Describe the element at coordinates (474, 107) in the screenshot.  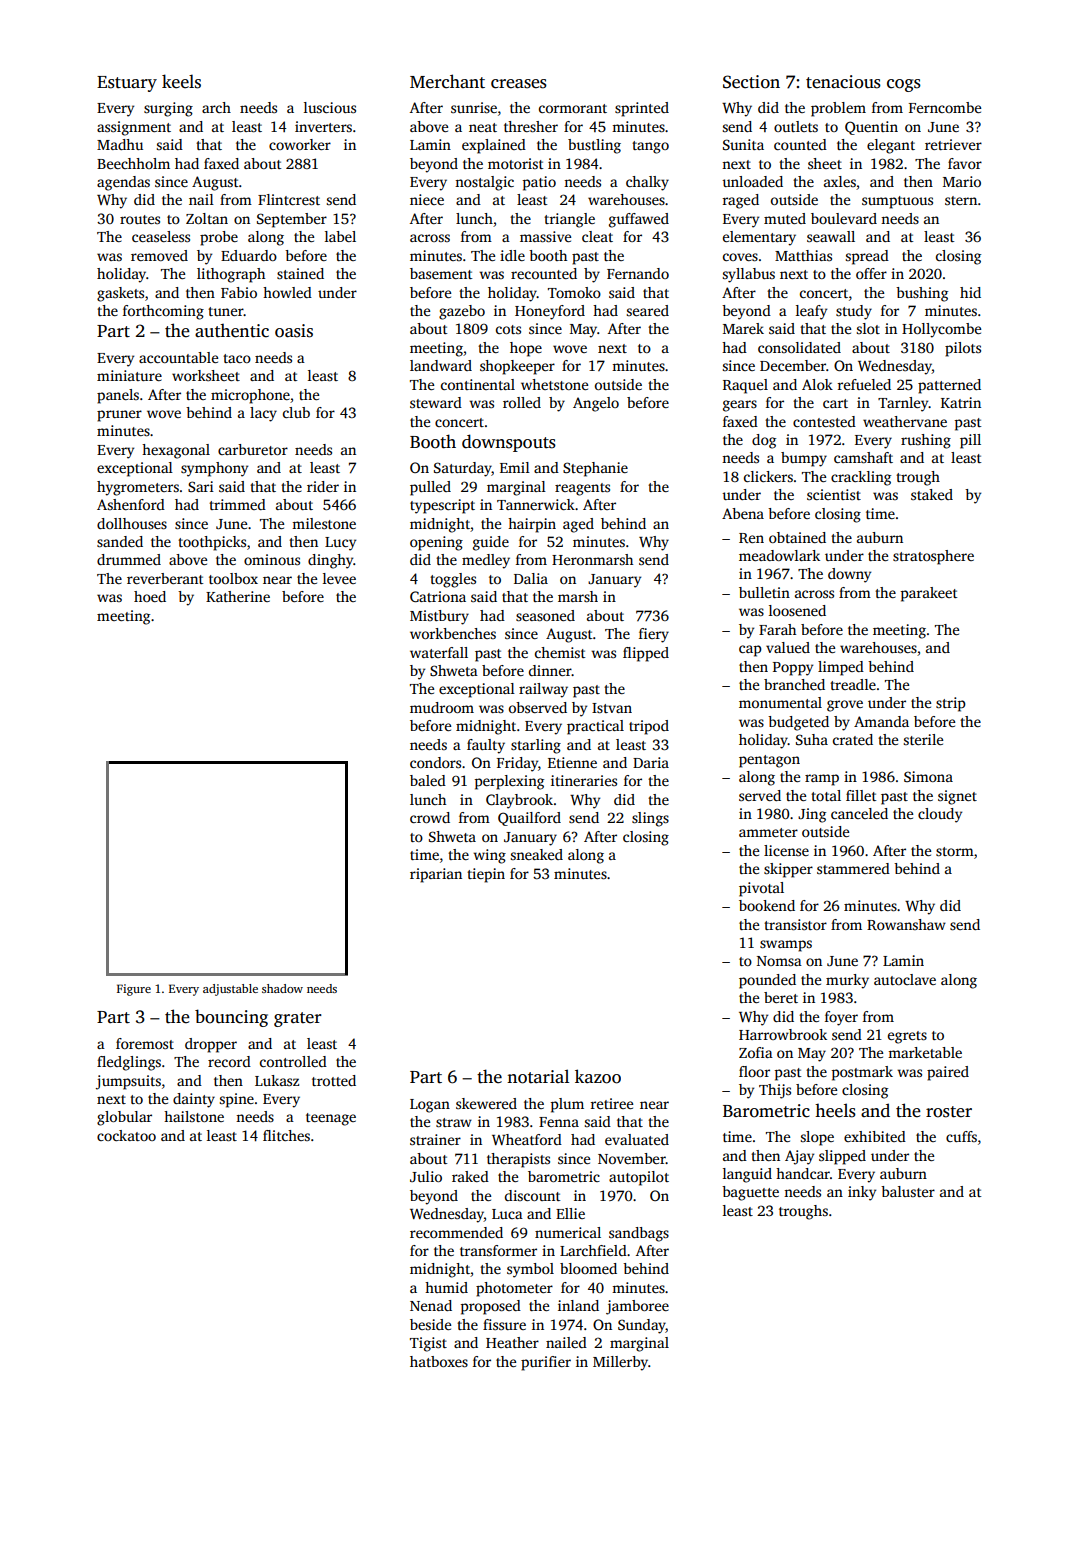
I see `sunrise` at that location.
